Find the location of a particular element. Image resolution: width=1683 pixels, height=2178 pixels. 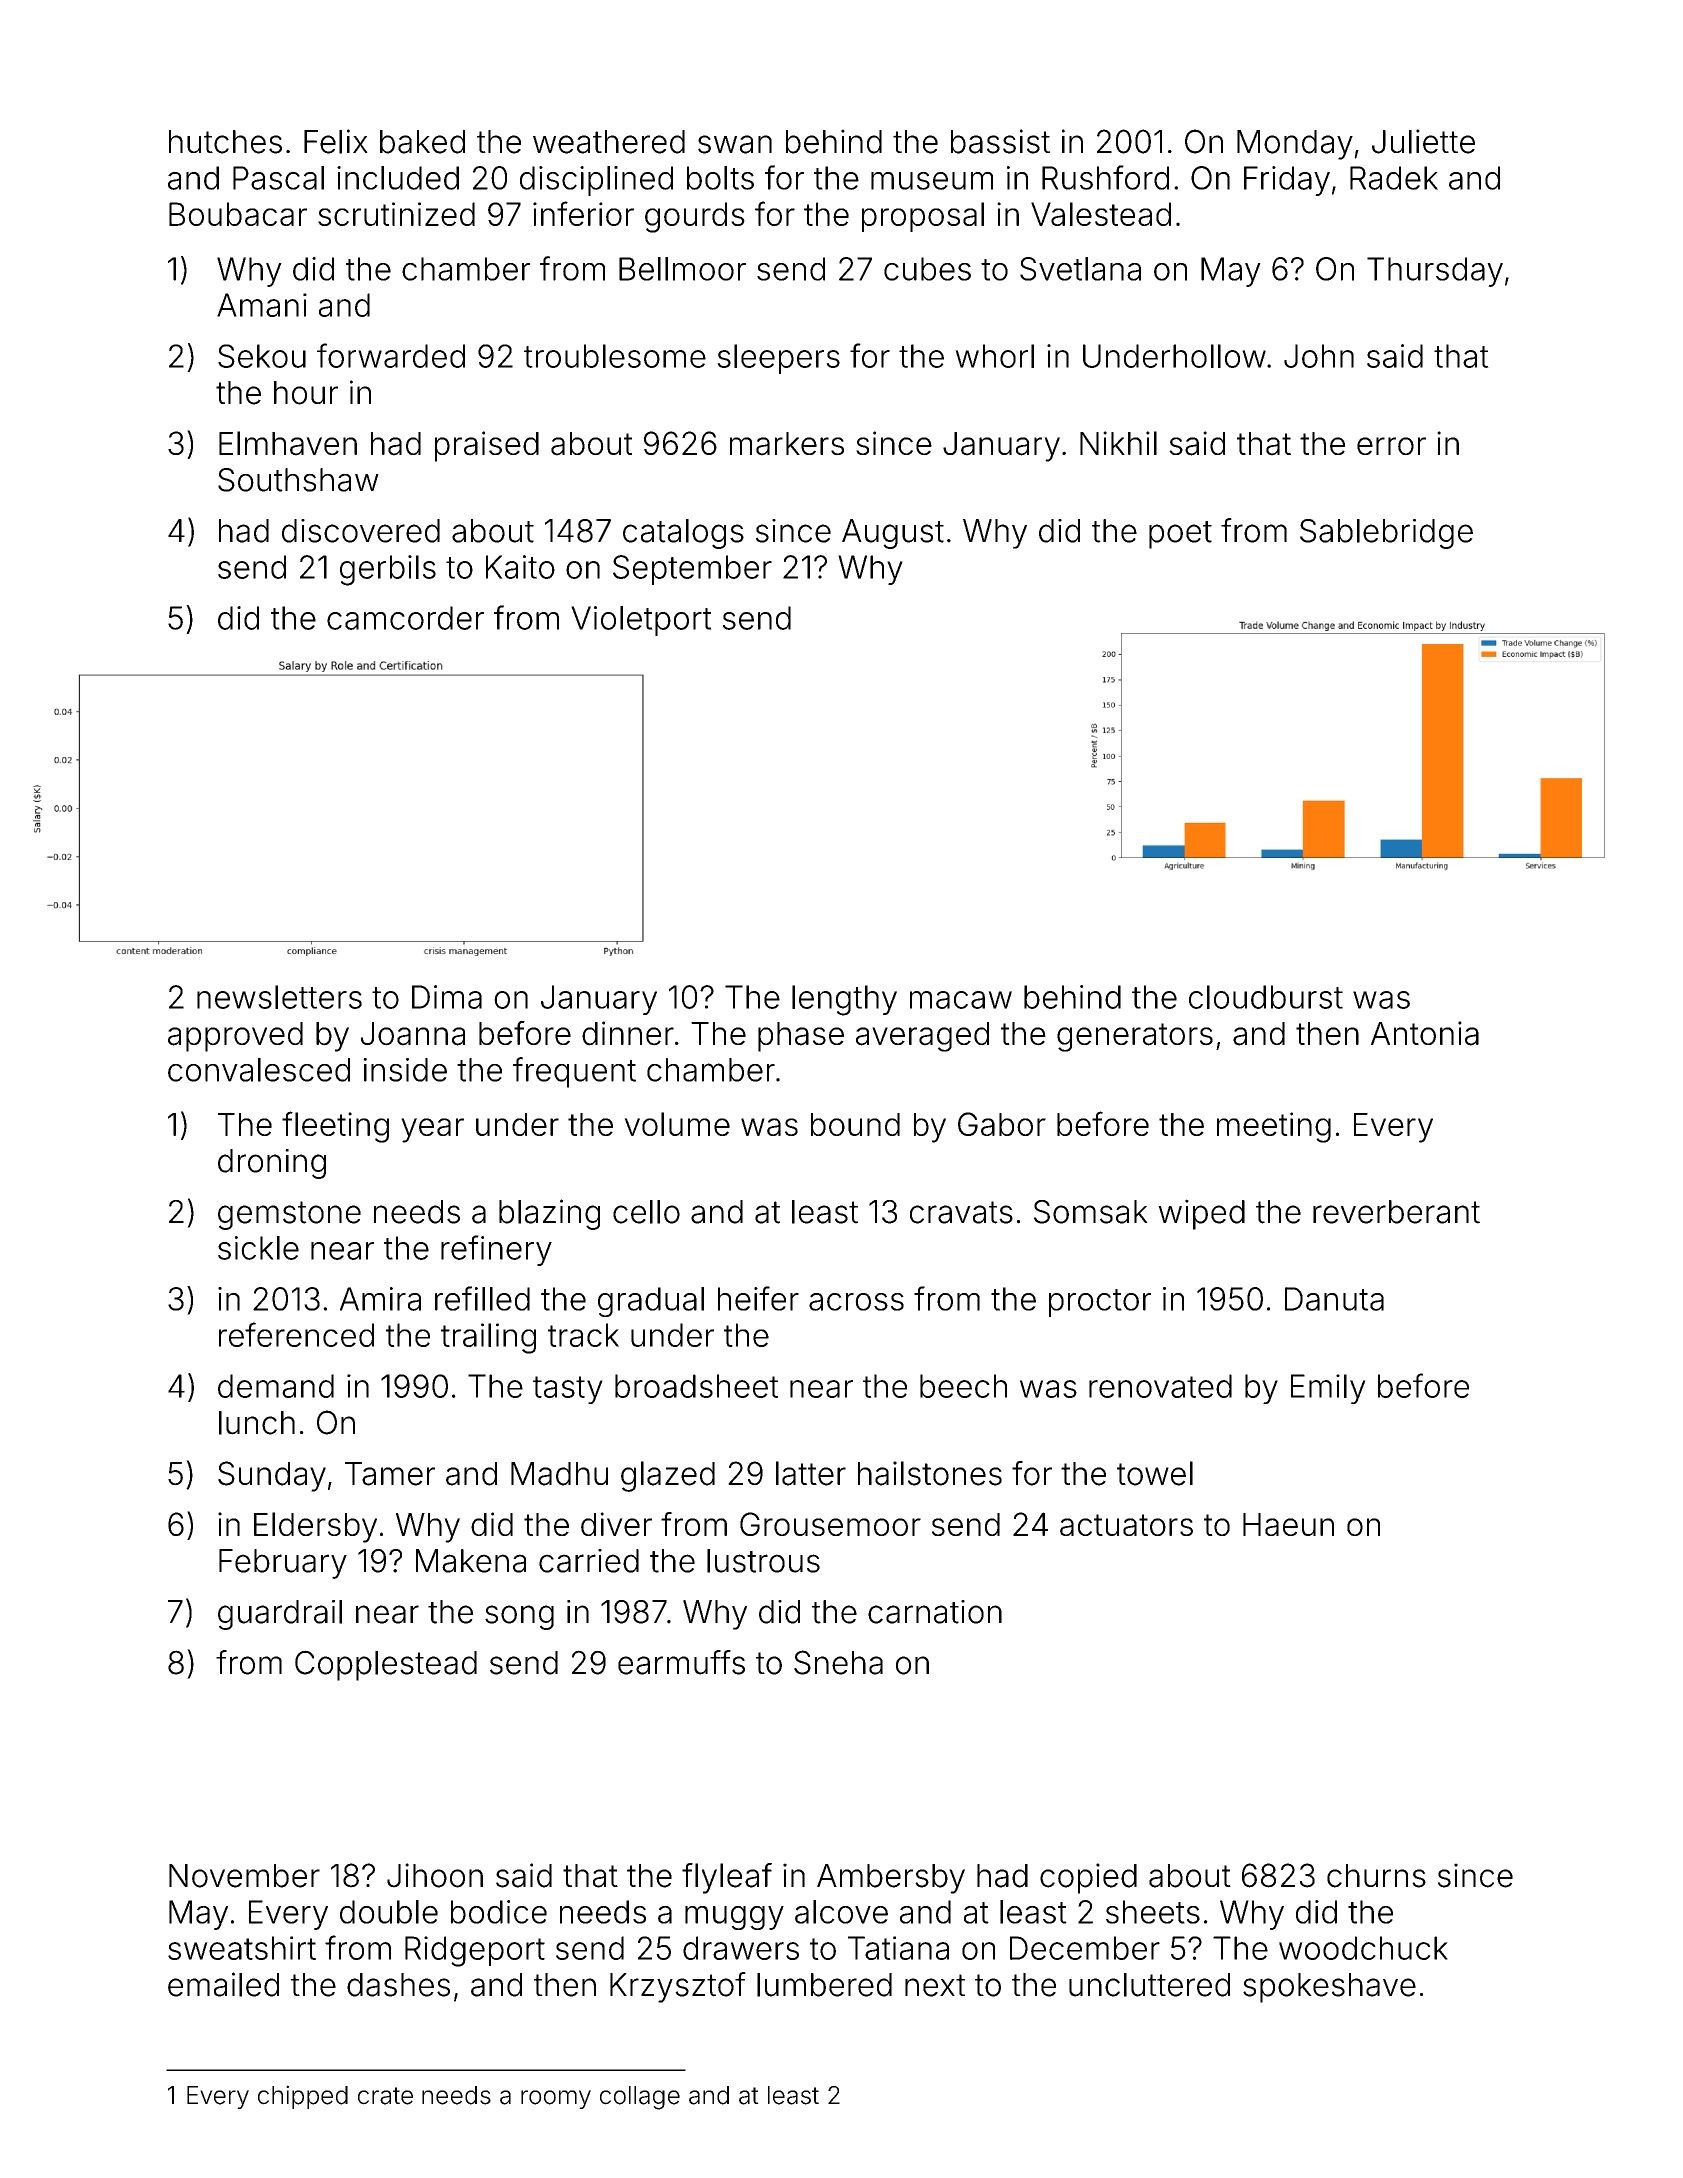

Violetport is located at coordinates (641, 621).
